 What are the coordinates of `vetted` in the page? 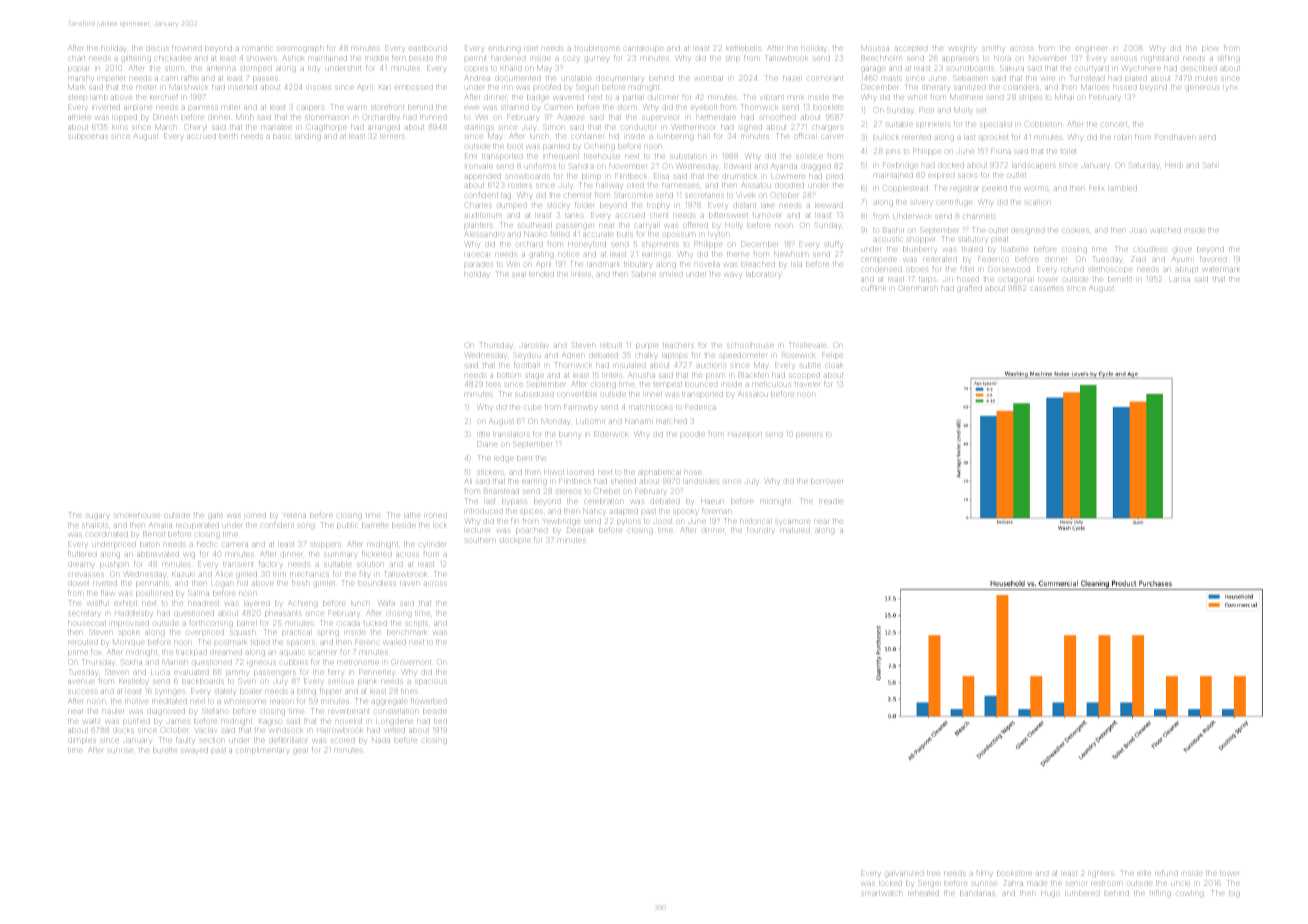 It's located at (395, 730).
